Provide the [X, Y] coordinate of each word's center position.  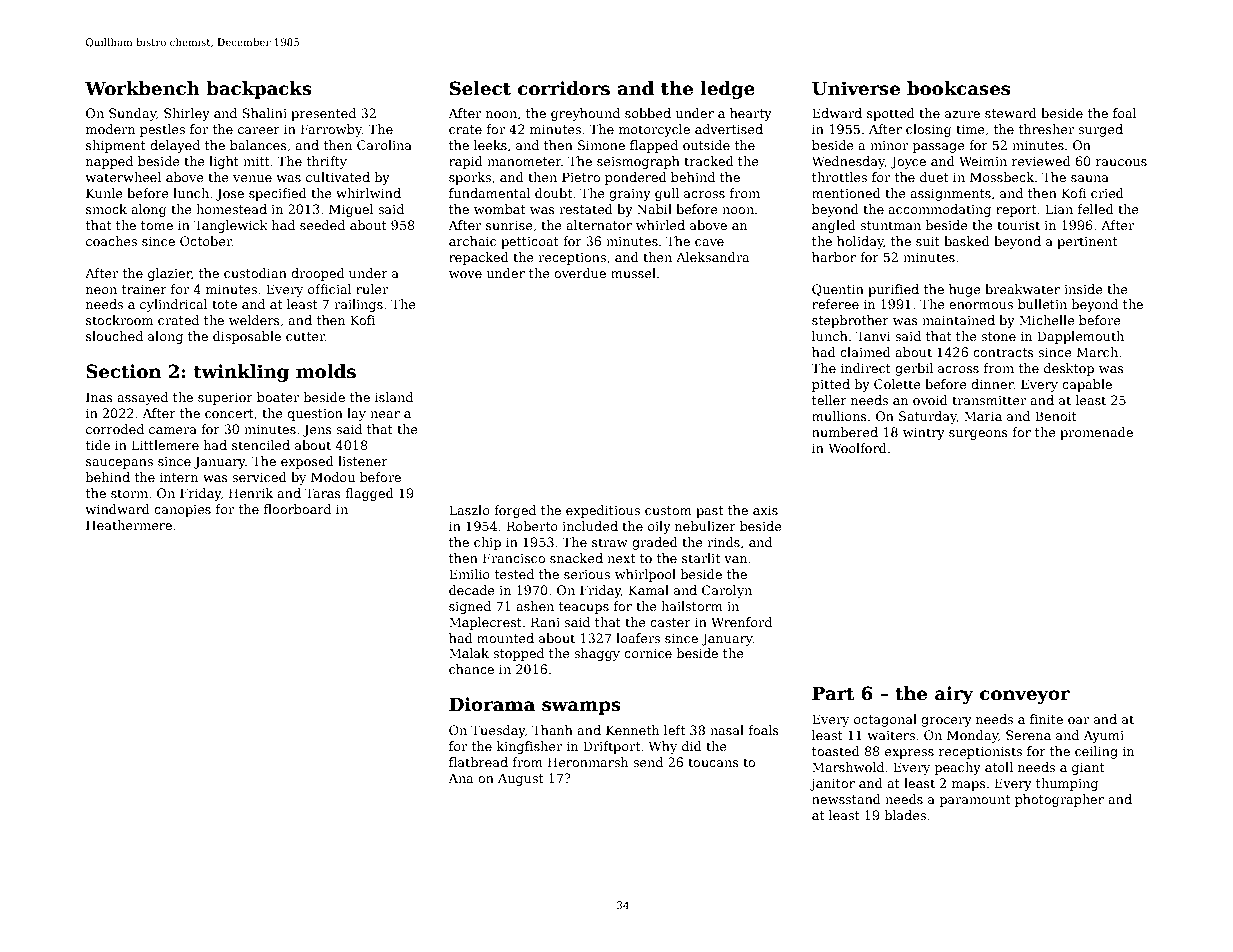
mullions [839, 416]
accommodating [939, 210]
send [648, 762]
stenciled [261, 445]
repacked [479, 258]
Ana [460, 778]
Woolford [857, 448]
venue [252, 178]
